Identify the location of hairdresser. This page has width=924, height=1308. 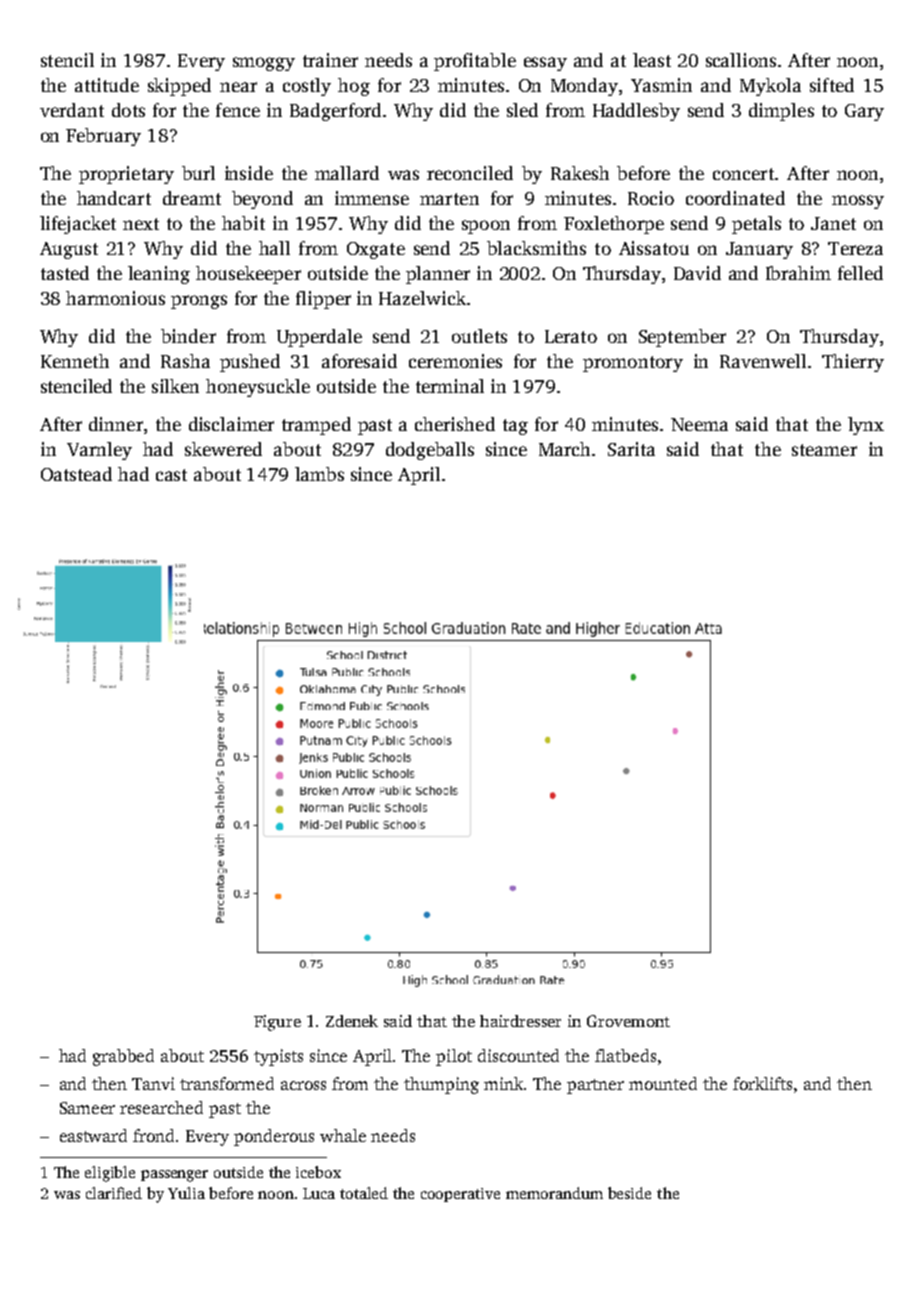
(520, 1021).
